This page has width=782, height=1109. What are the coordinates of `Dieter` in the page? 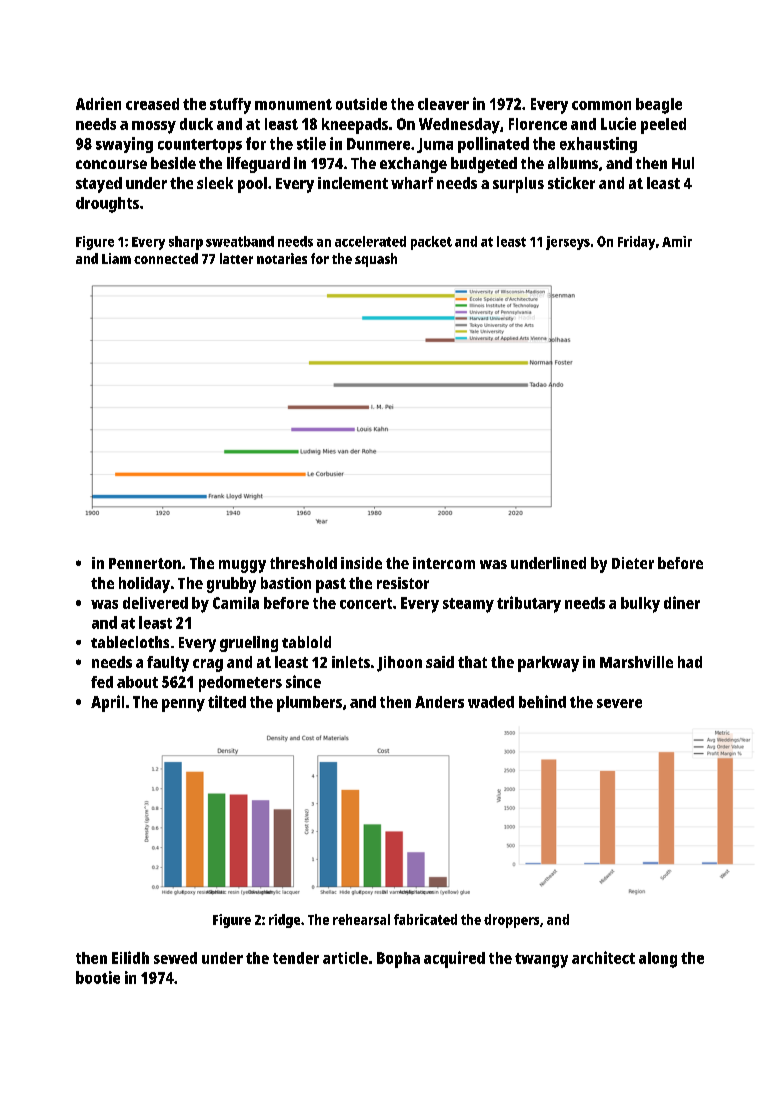 It's located at (633, 563).
